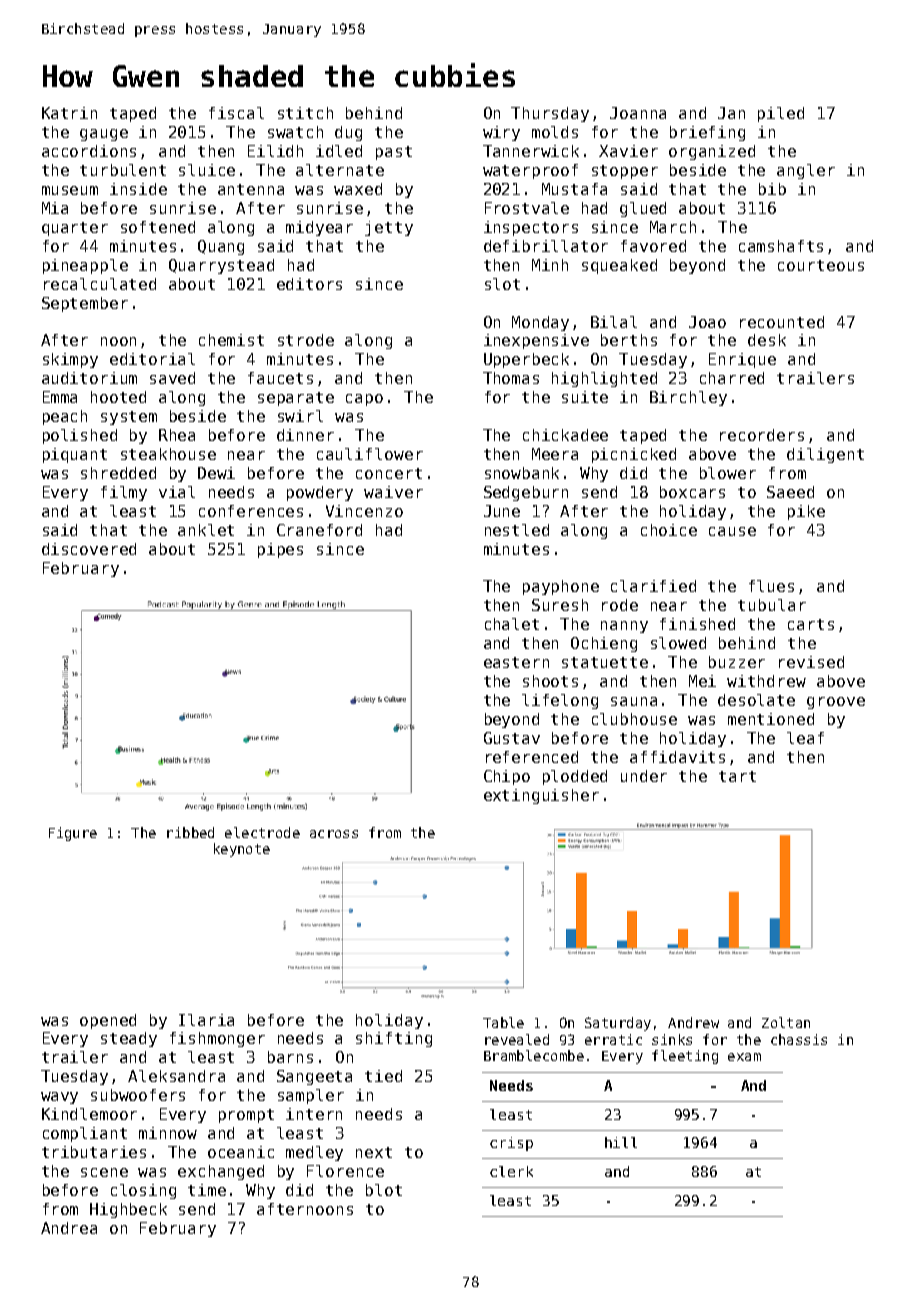  I want to click on Highbeck, so click(128, 1210).
